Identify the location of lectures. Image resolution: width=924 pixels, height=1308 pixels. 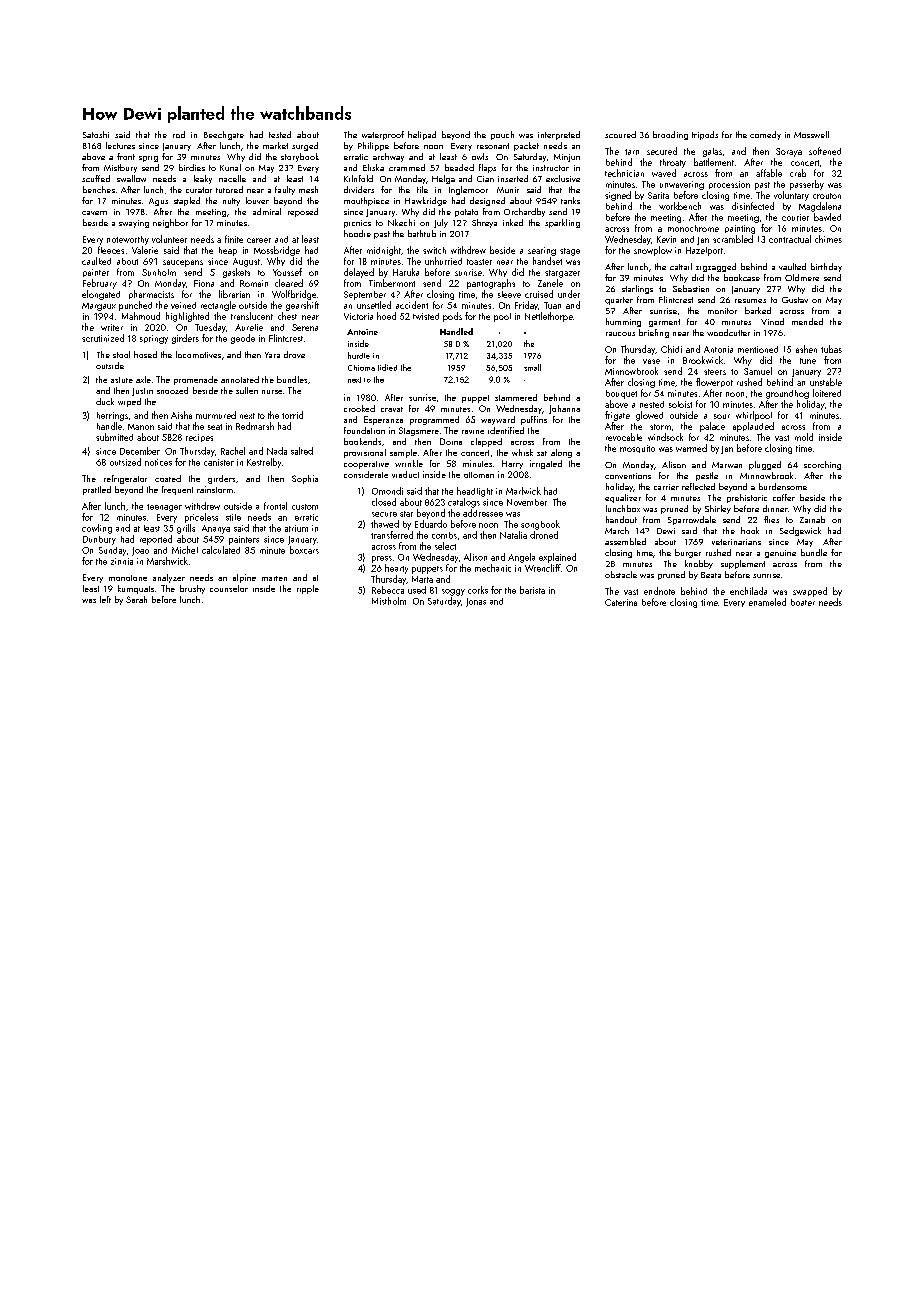
(120, 145).
